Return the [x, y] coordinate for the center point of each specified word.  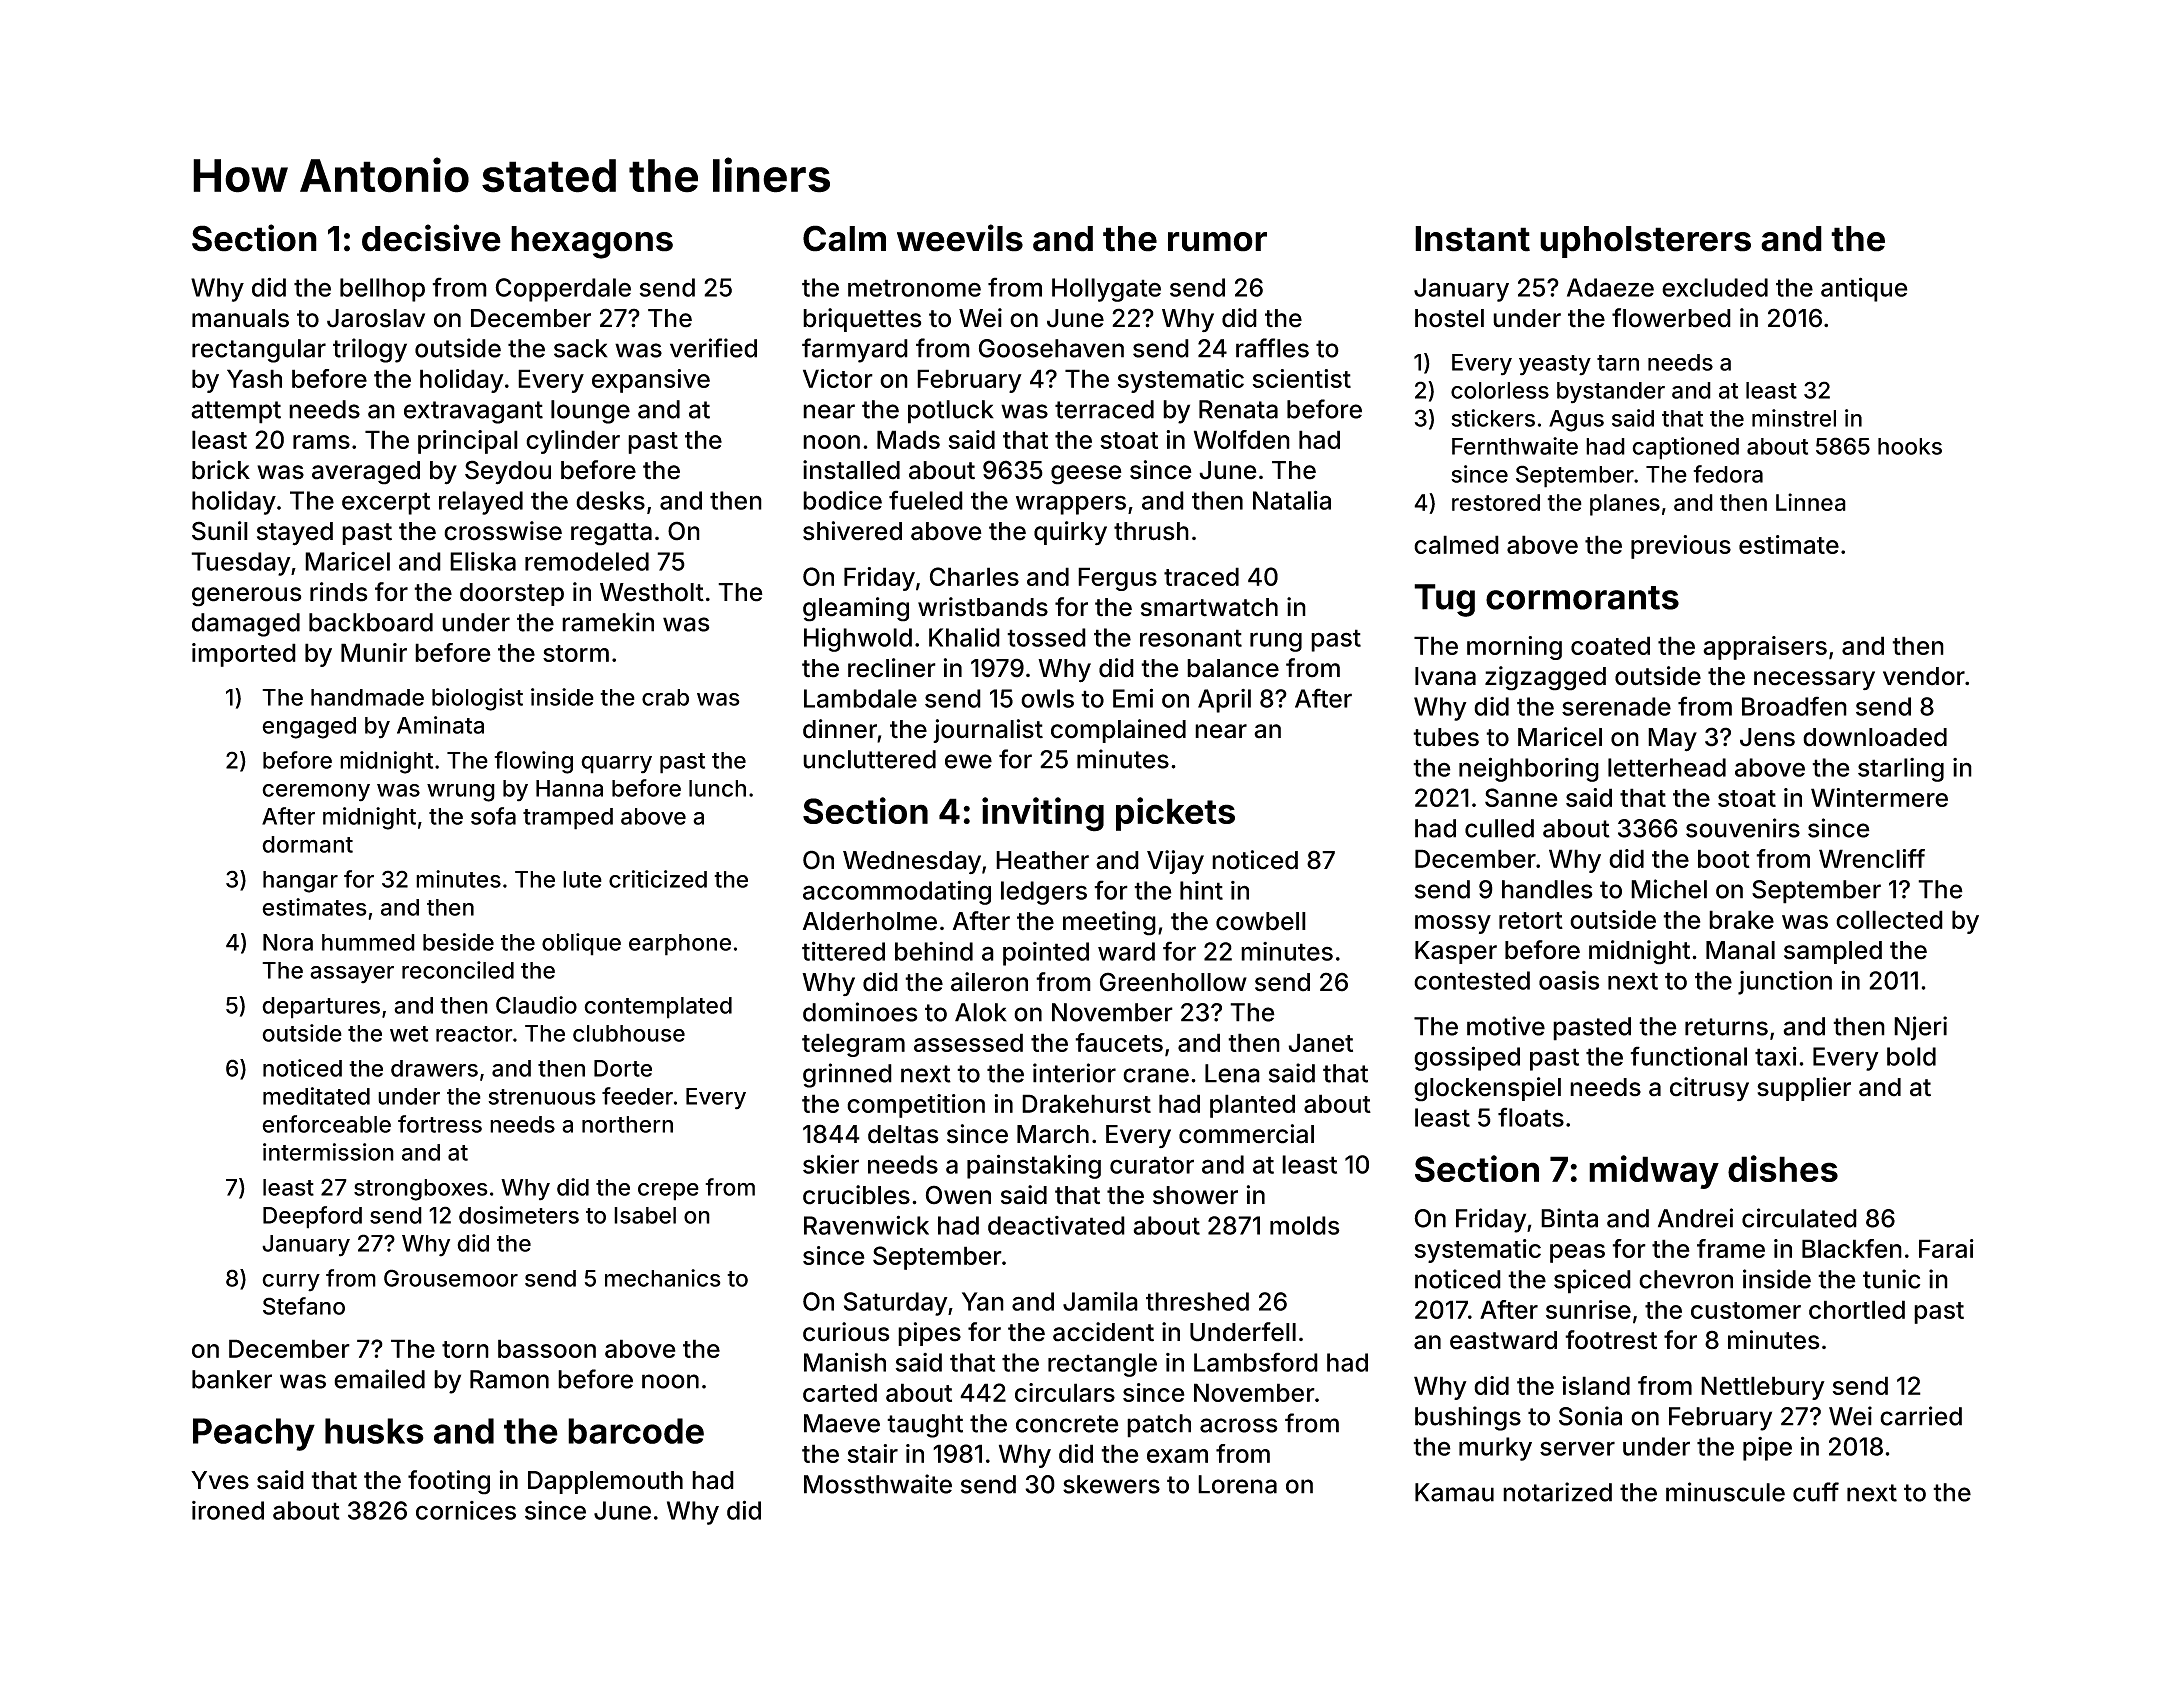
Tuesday [241, 564]
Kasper [1456, 952]
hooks [1910, 446]
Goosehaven [1051, 348]
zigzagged [1545, 678]
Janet [1320, 1042]
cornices [466, 1510]
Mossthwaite [878, 1484]
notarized [1557, 1492]
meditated [316, 1096]
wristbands [983, 607]
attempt [236, 412]
